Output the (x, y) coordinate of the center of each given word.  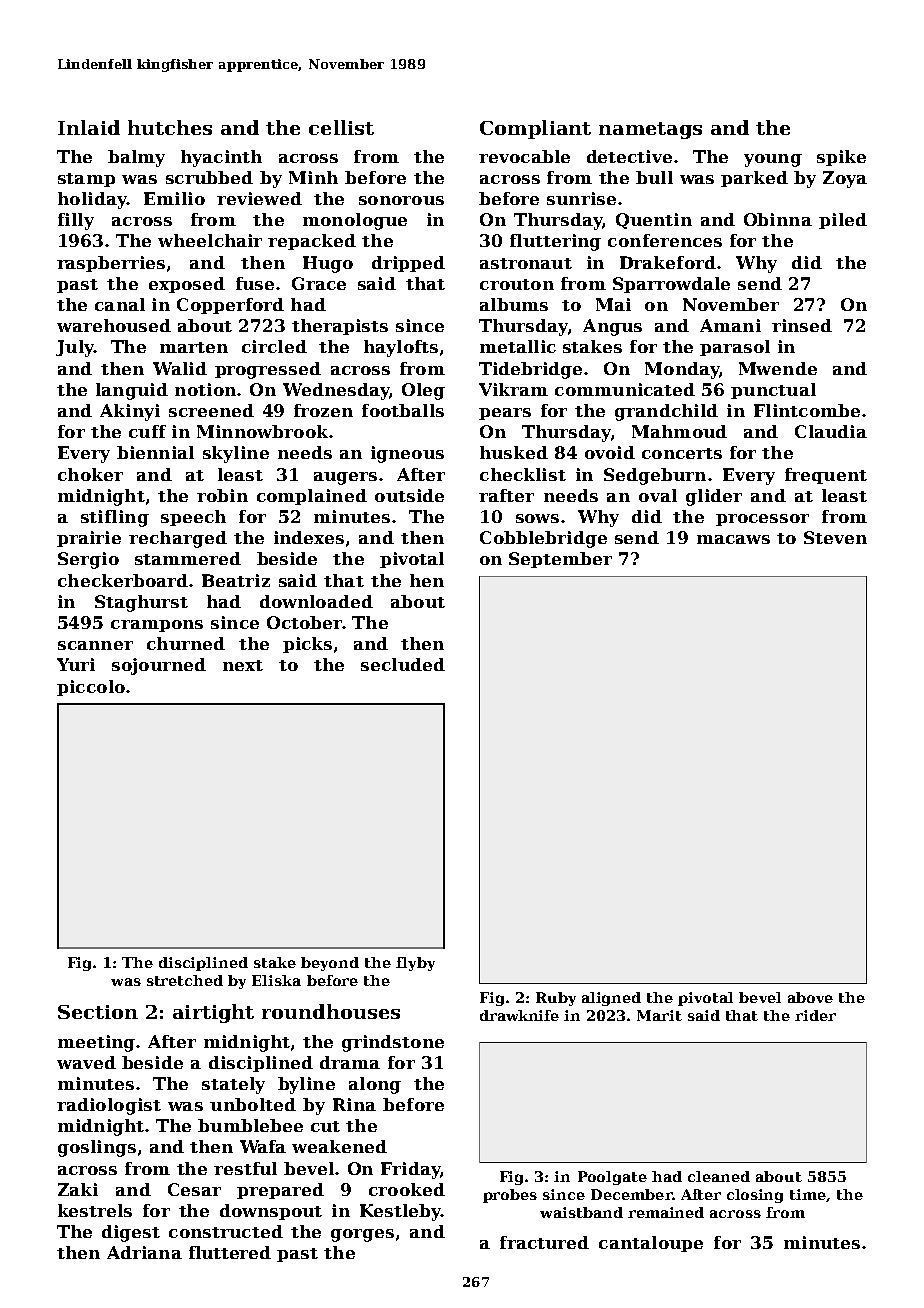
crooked (407, 1189)
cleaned (719, 1176)
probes (510, 1196)
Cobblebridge (543, 539)
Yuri (76, 664)
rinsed (802, 325)
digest (131, 1233)
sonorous (401, 200)
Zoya (845, 179)
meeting (96, 1043)
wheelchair (210, 240)
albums (514, 304)
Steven (835, 537)
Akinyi (130, 412)
